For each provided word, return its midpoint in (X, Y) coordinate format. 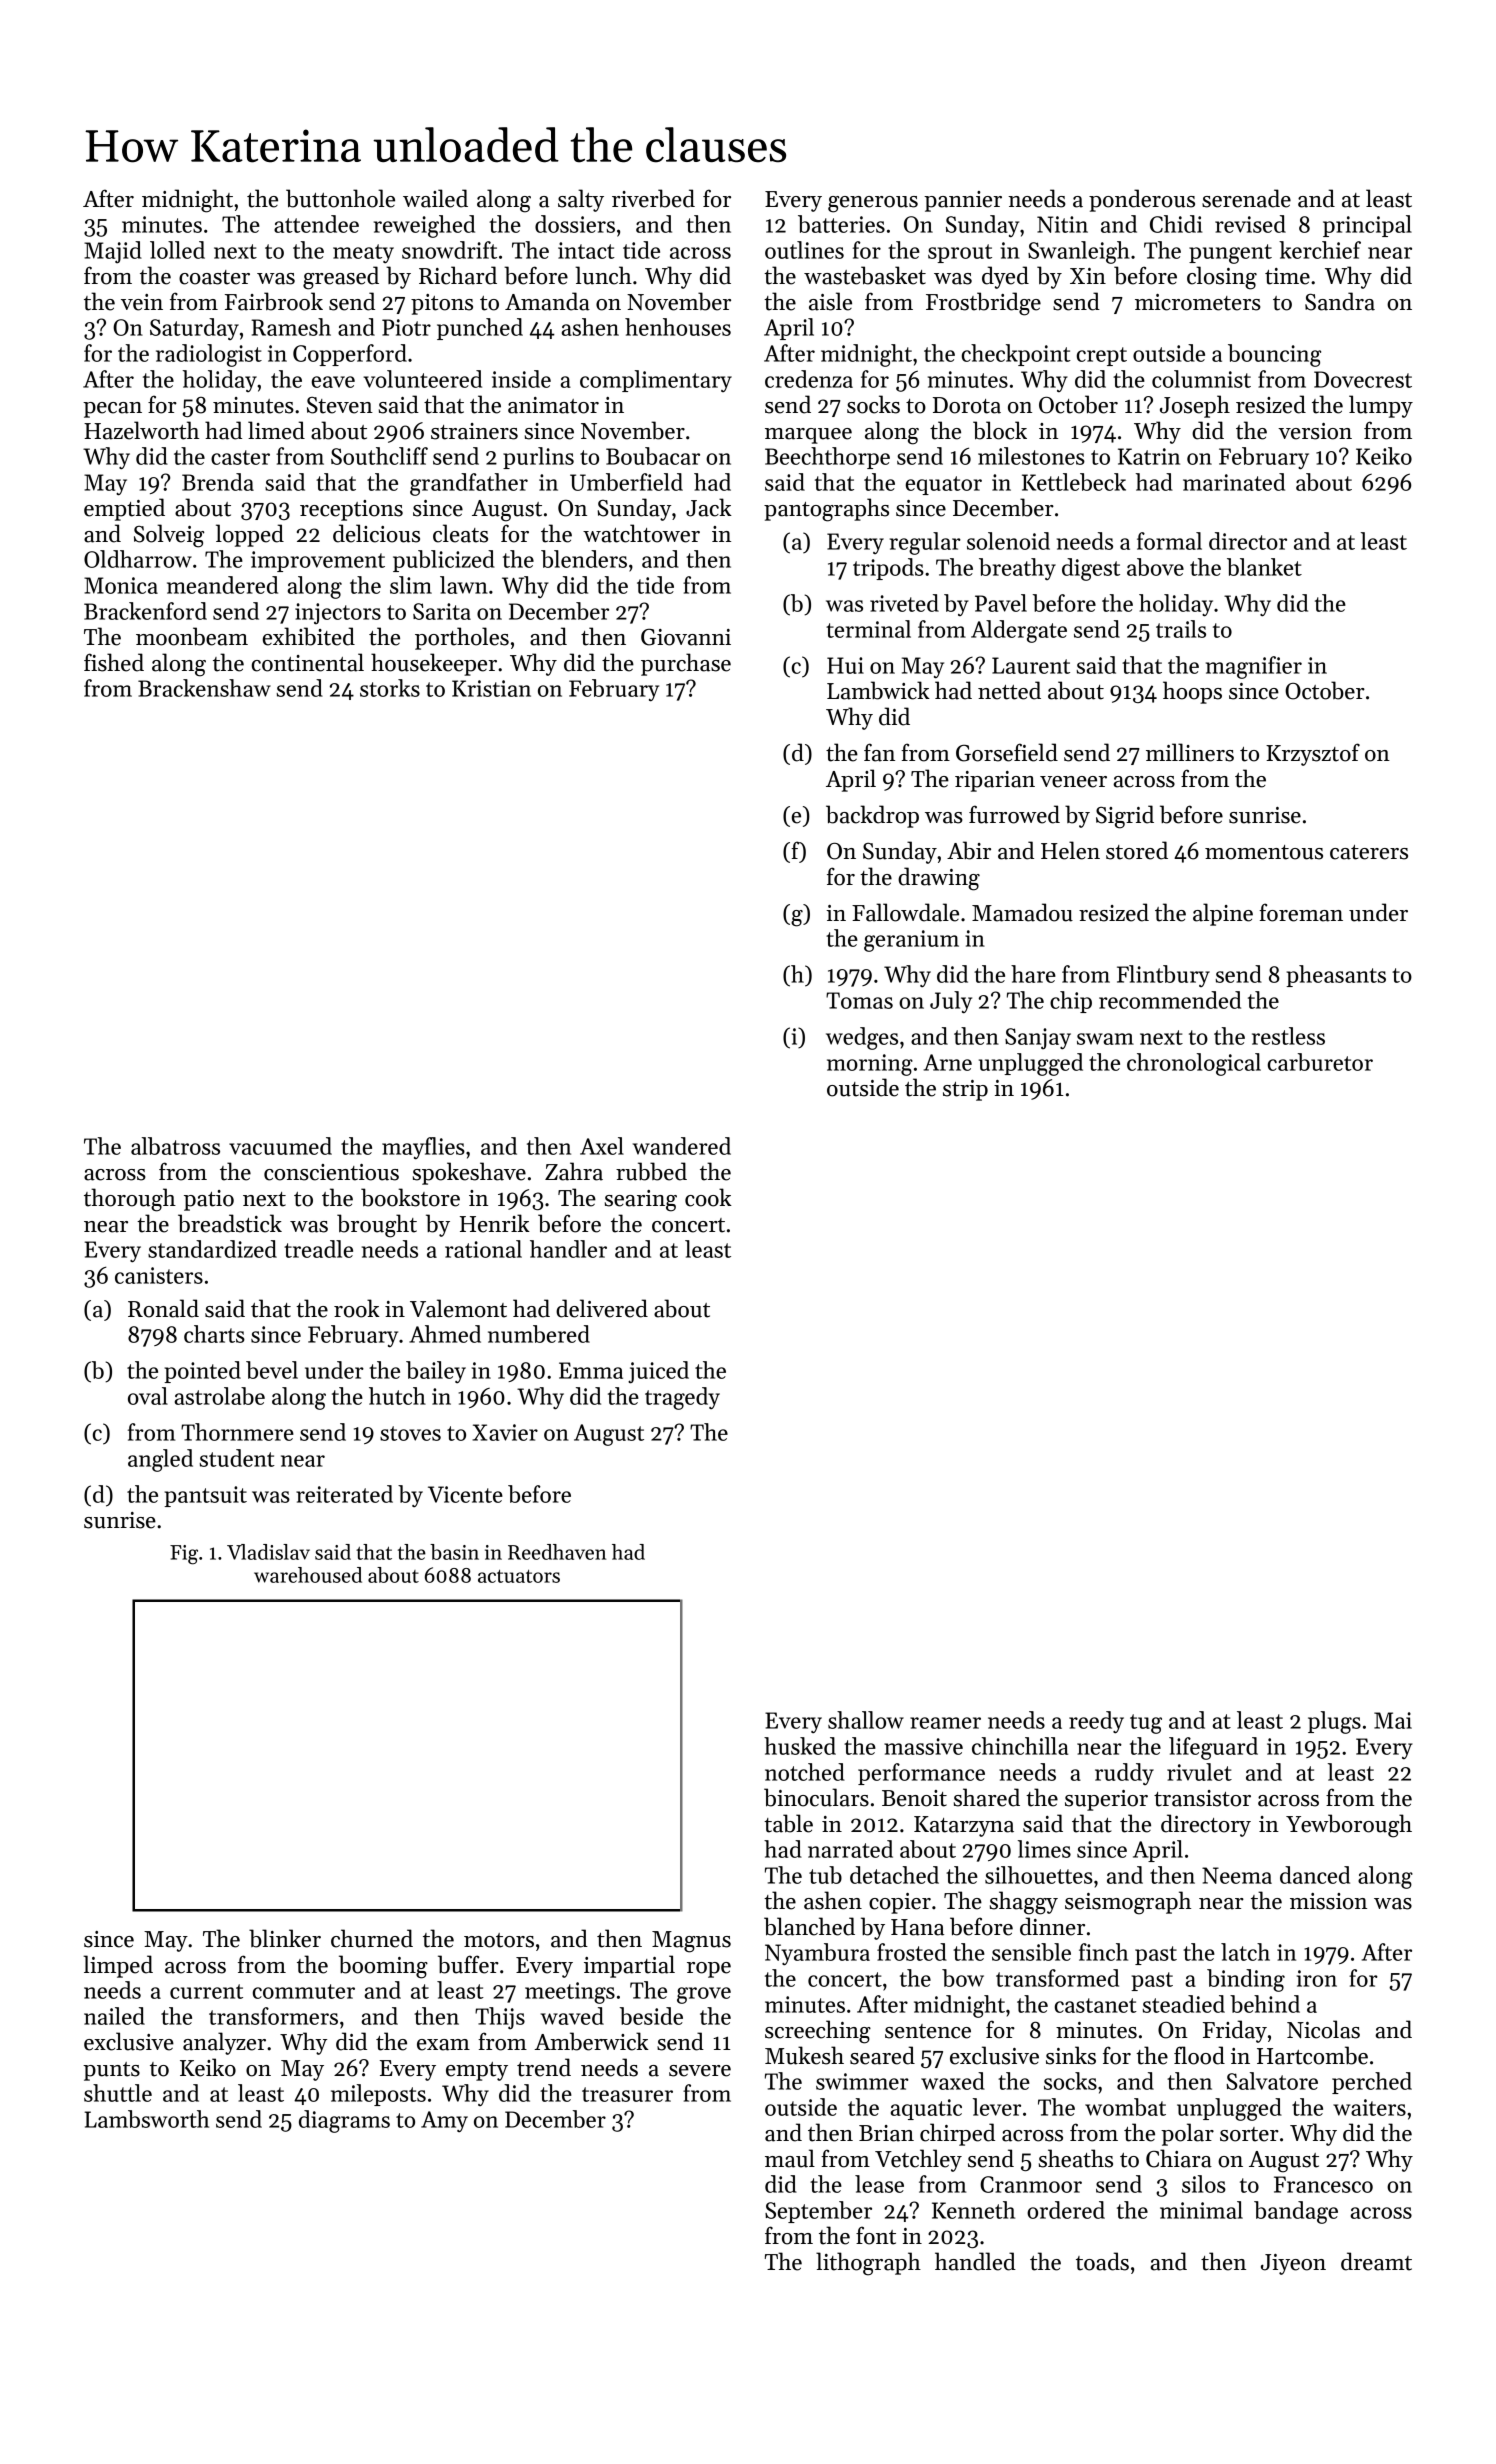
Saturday (194, 329)
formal (1169, 541)
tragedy (682, 1398)
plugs (1334, 1722)
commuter (304, 1991)
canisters (159, 1275)
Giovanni (686, 637)
